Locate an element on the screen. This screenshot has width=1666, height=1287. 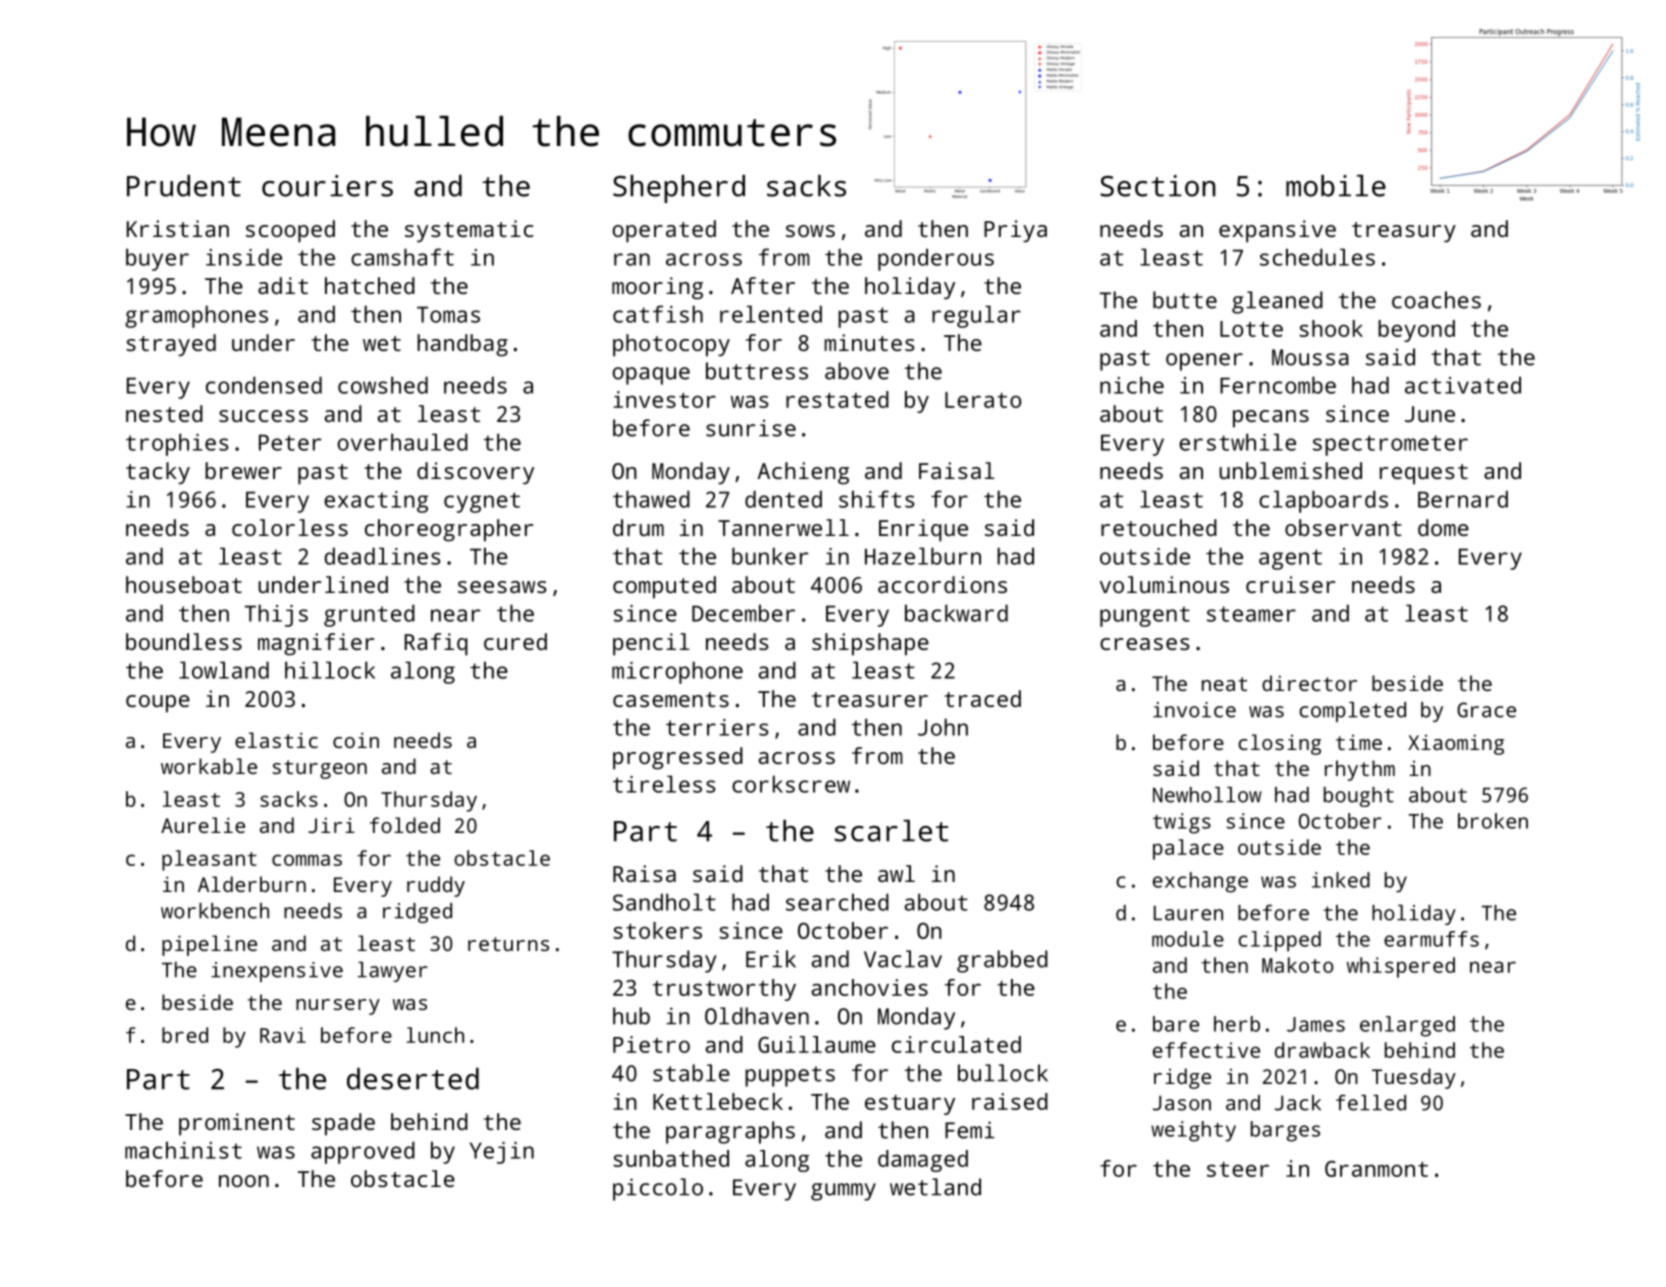
Guillaume is located at coordinates (817, 1044).
